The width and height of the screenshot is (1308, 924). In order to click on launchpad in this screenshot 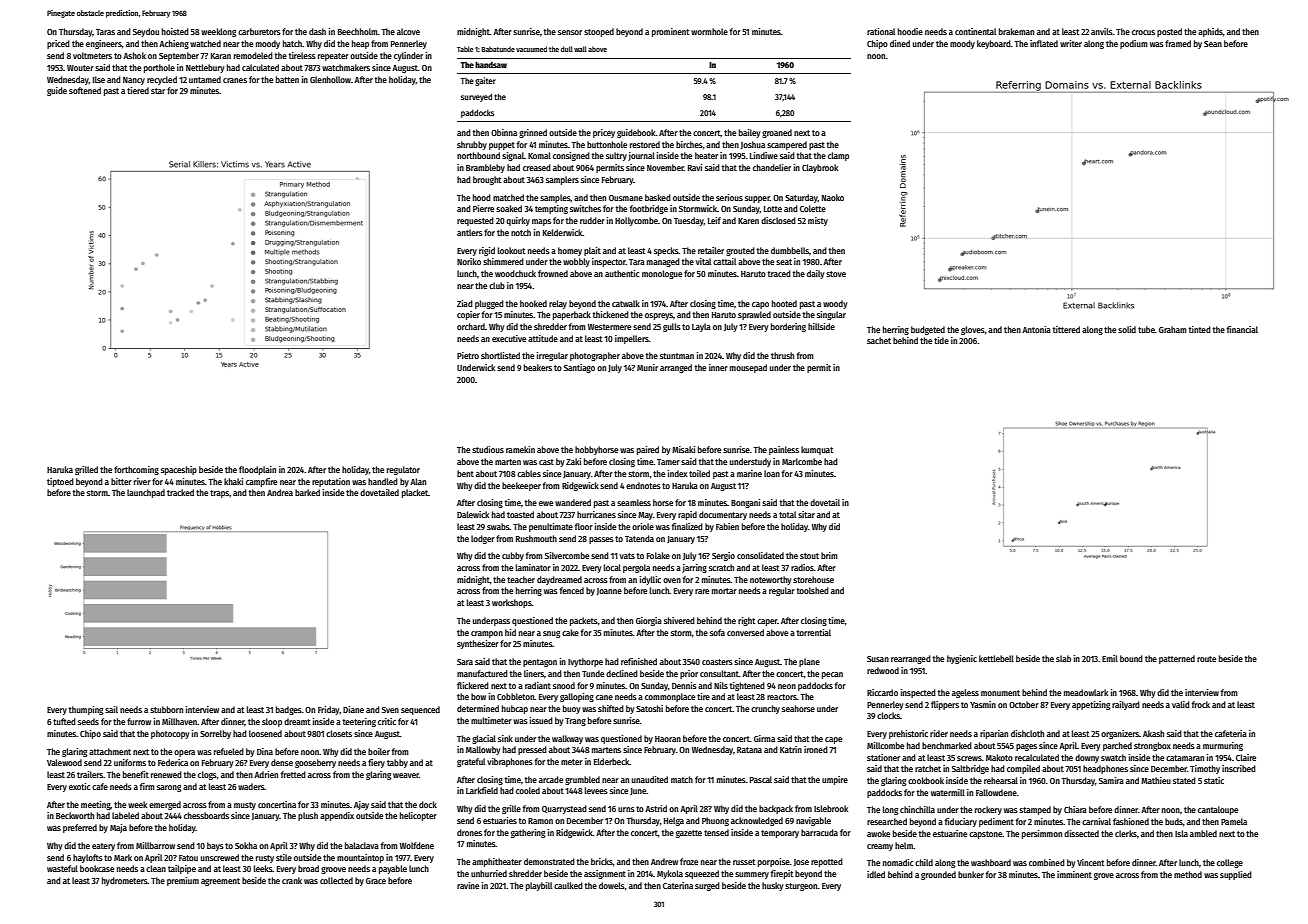, I will do `click(146, 493)`.
